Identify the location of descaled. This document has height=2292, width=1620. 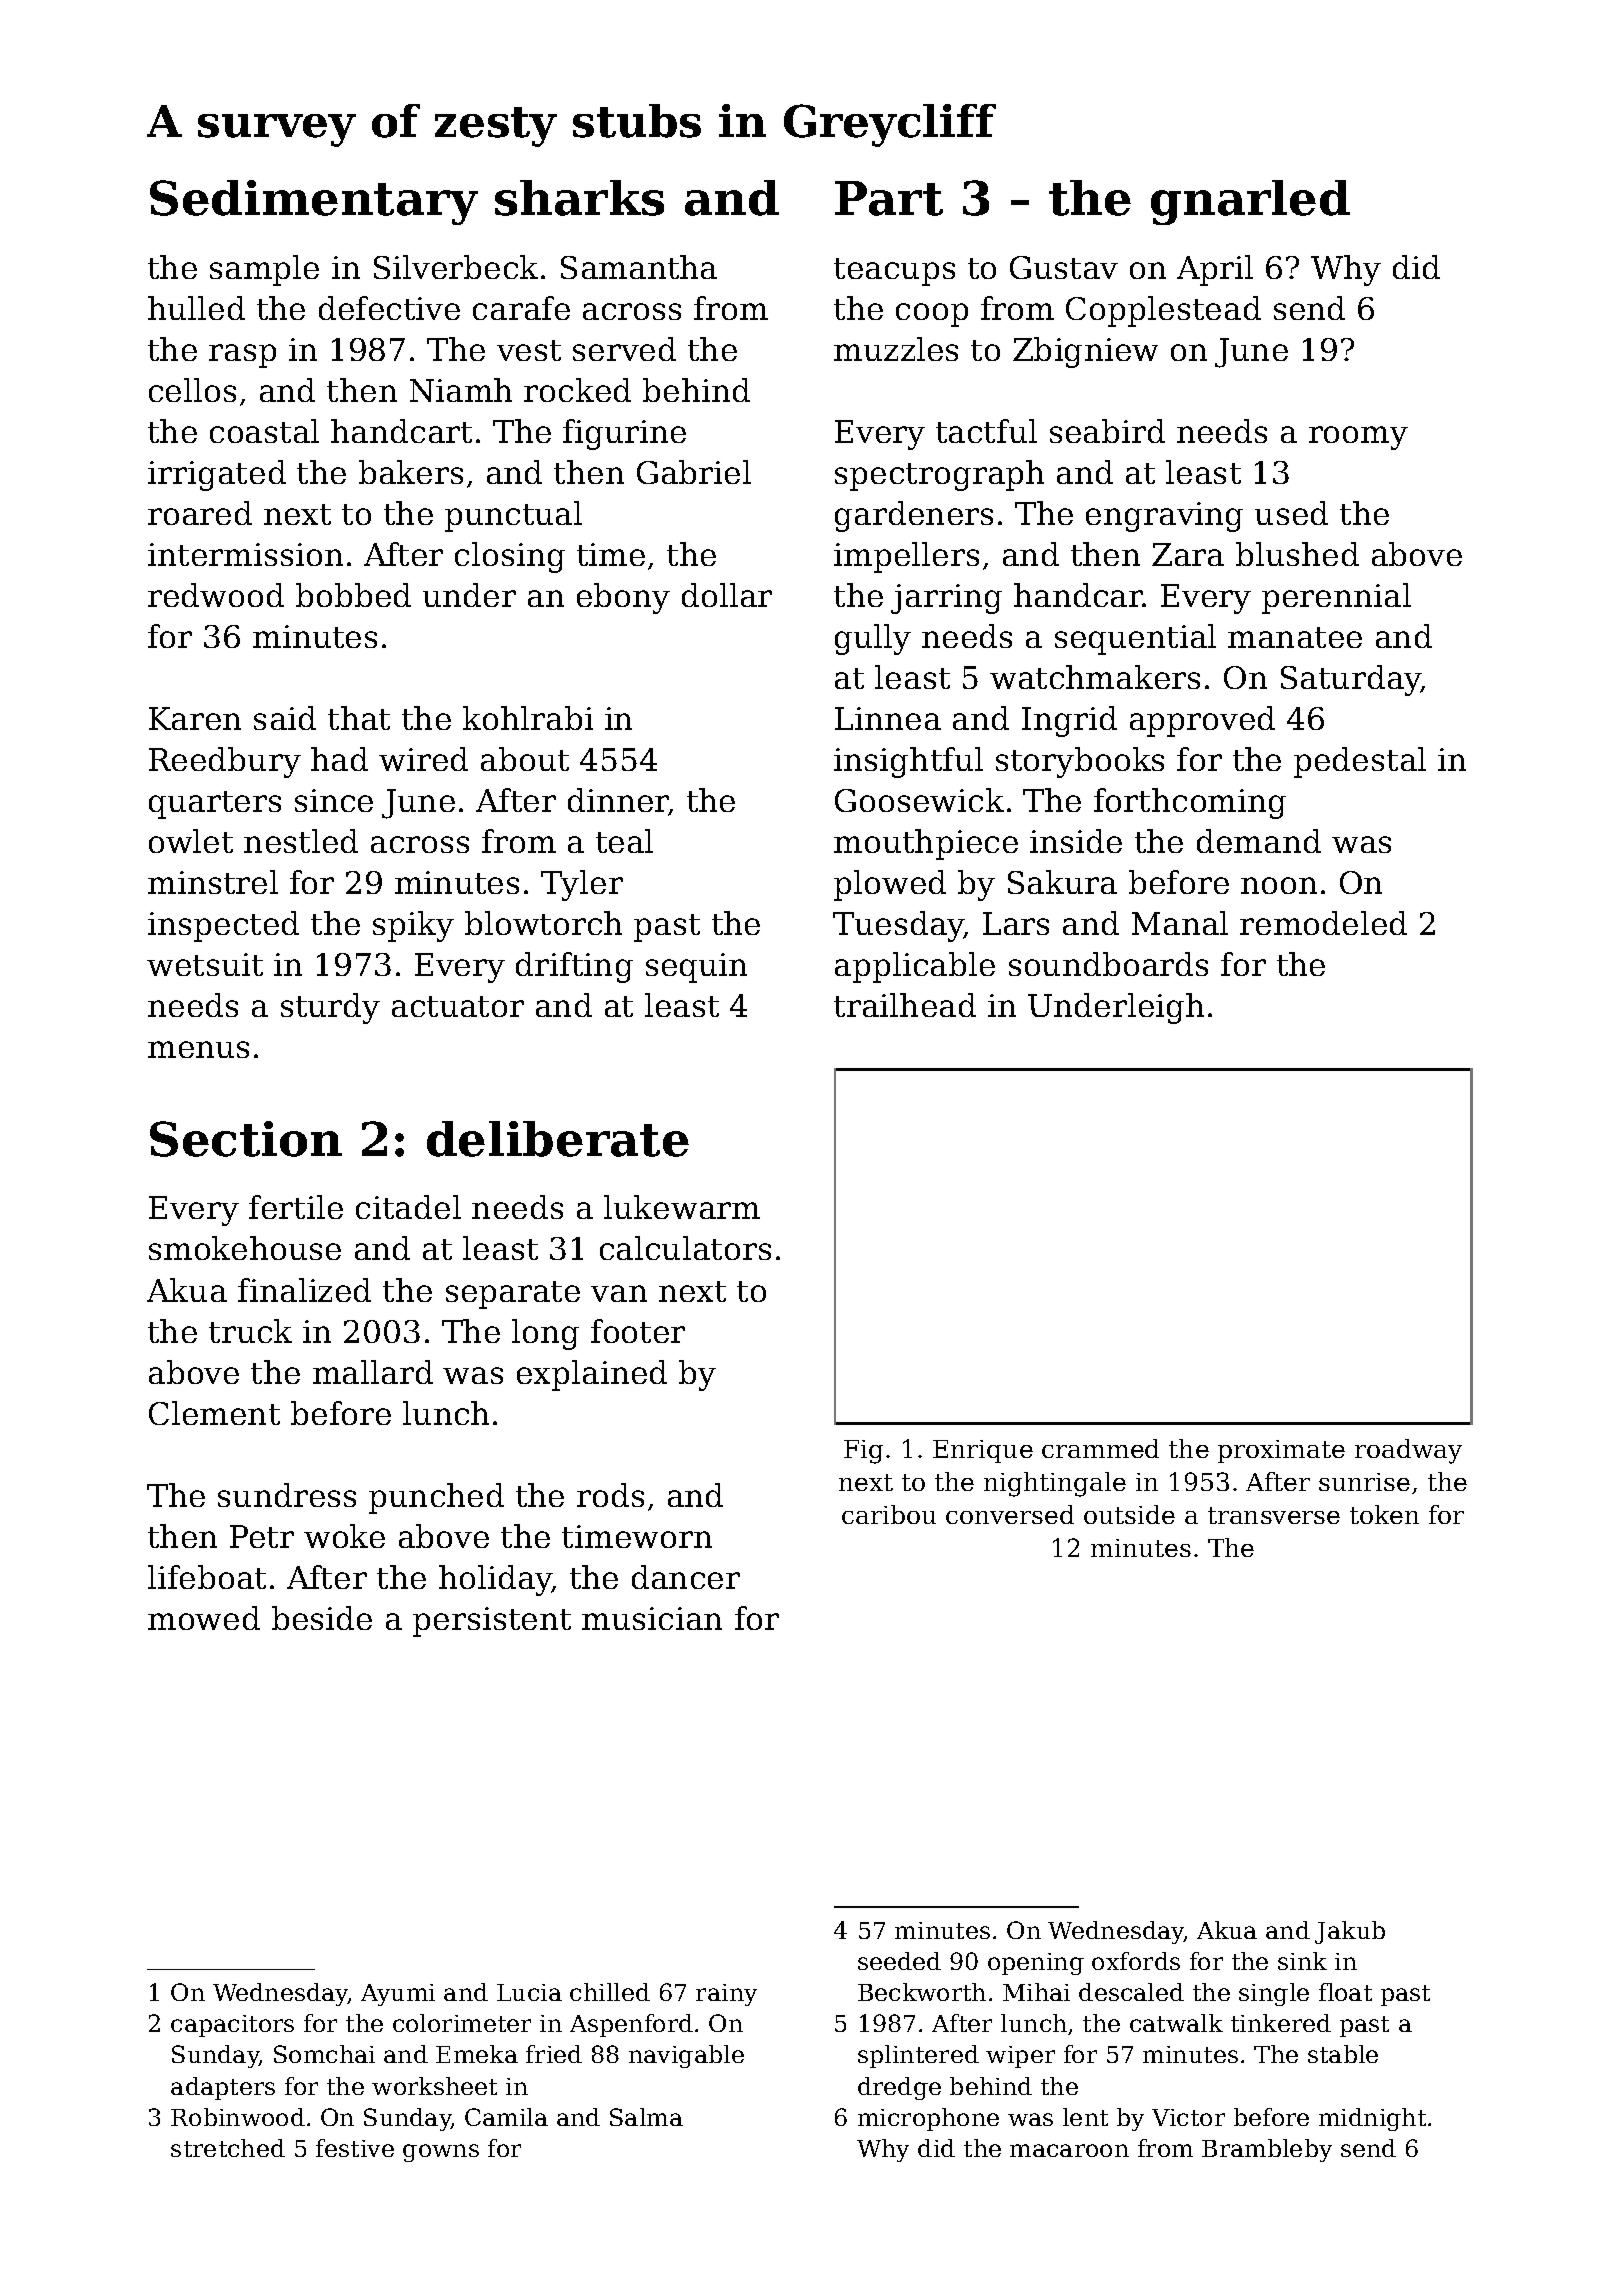
(1131, 1992).
